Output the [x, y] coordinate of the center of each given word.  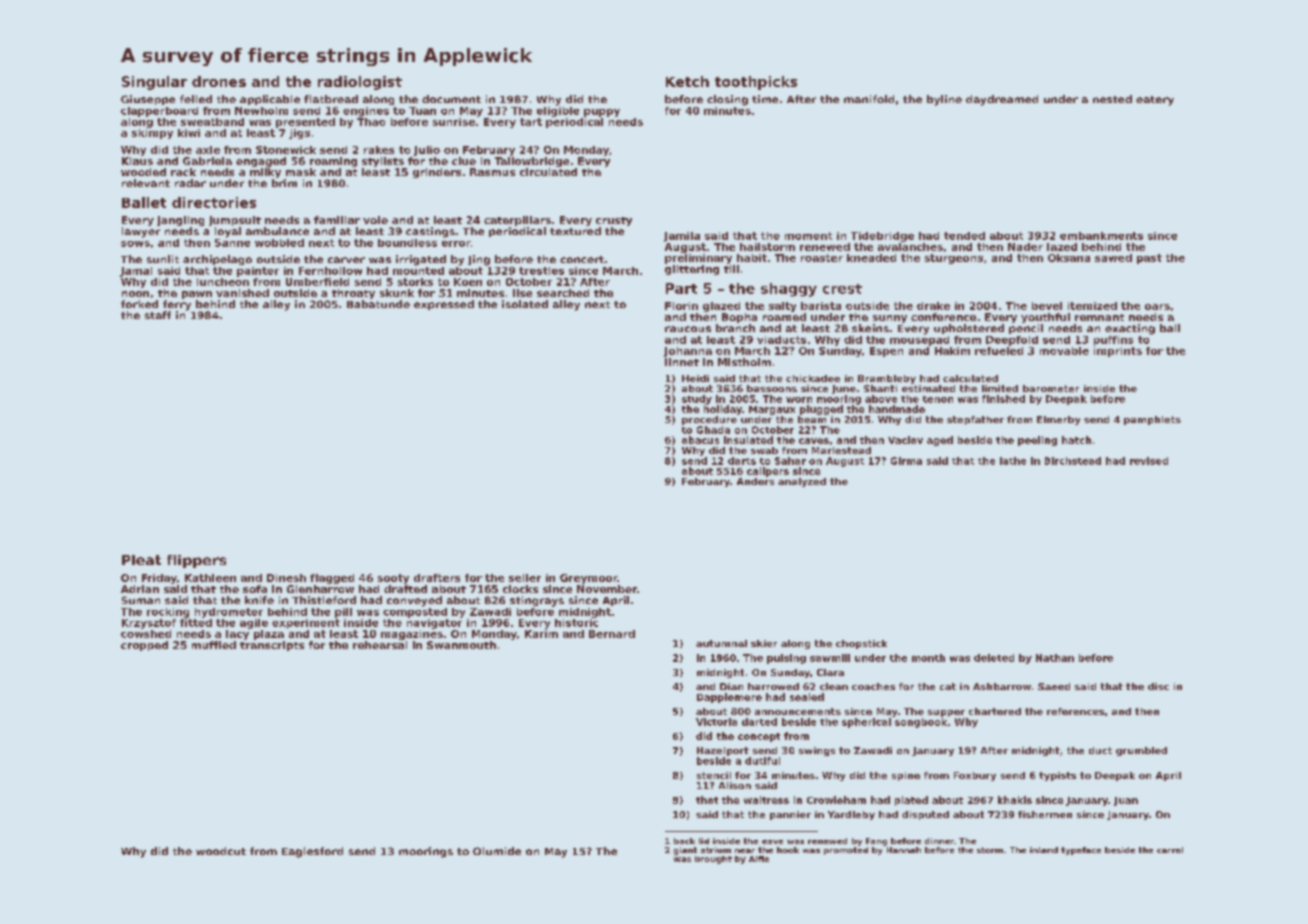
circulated [548, 172]
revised [1149, 461]
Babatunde [378, 304]
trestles [541, 271]
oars [1157, 307]
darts [742, 461]
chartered [995, 711]
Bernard [612, 634]
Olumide [497, 851]
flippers [196, 561]
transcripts [272, 646]
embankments [1101, 236]
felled [196, 99]
